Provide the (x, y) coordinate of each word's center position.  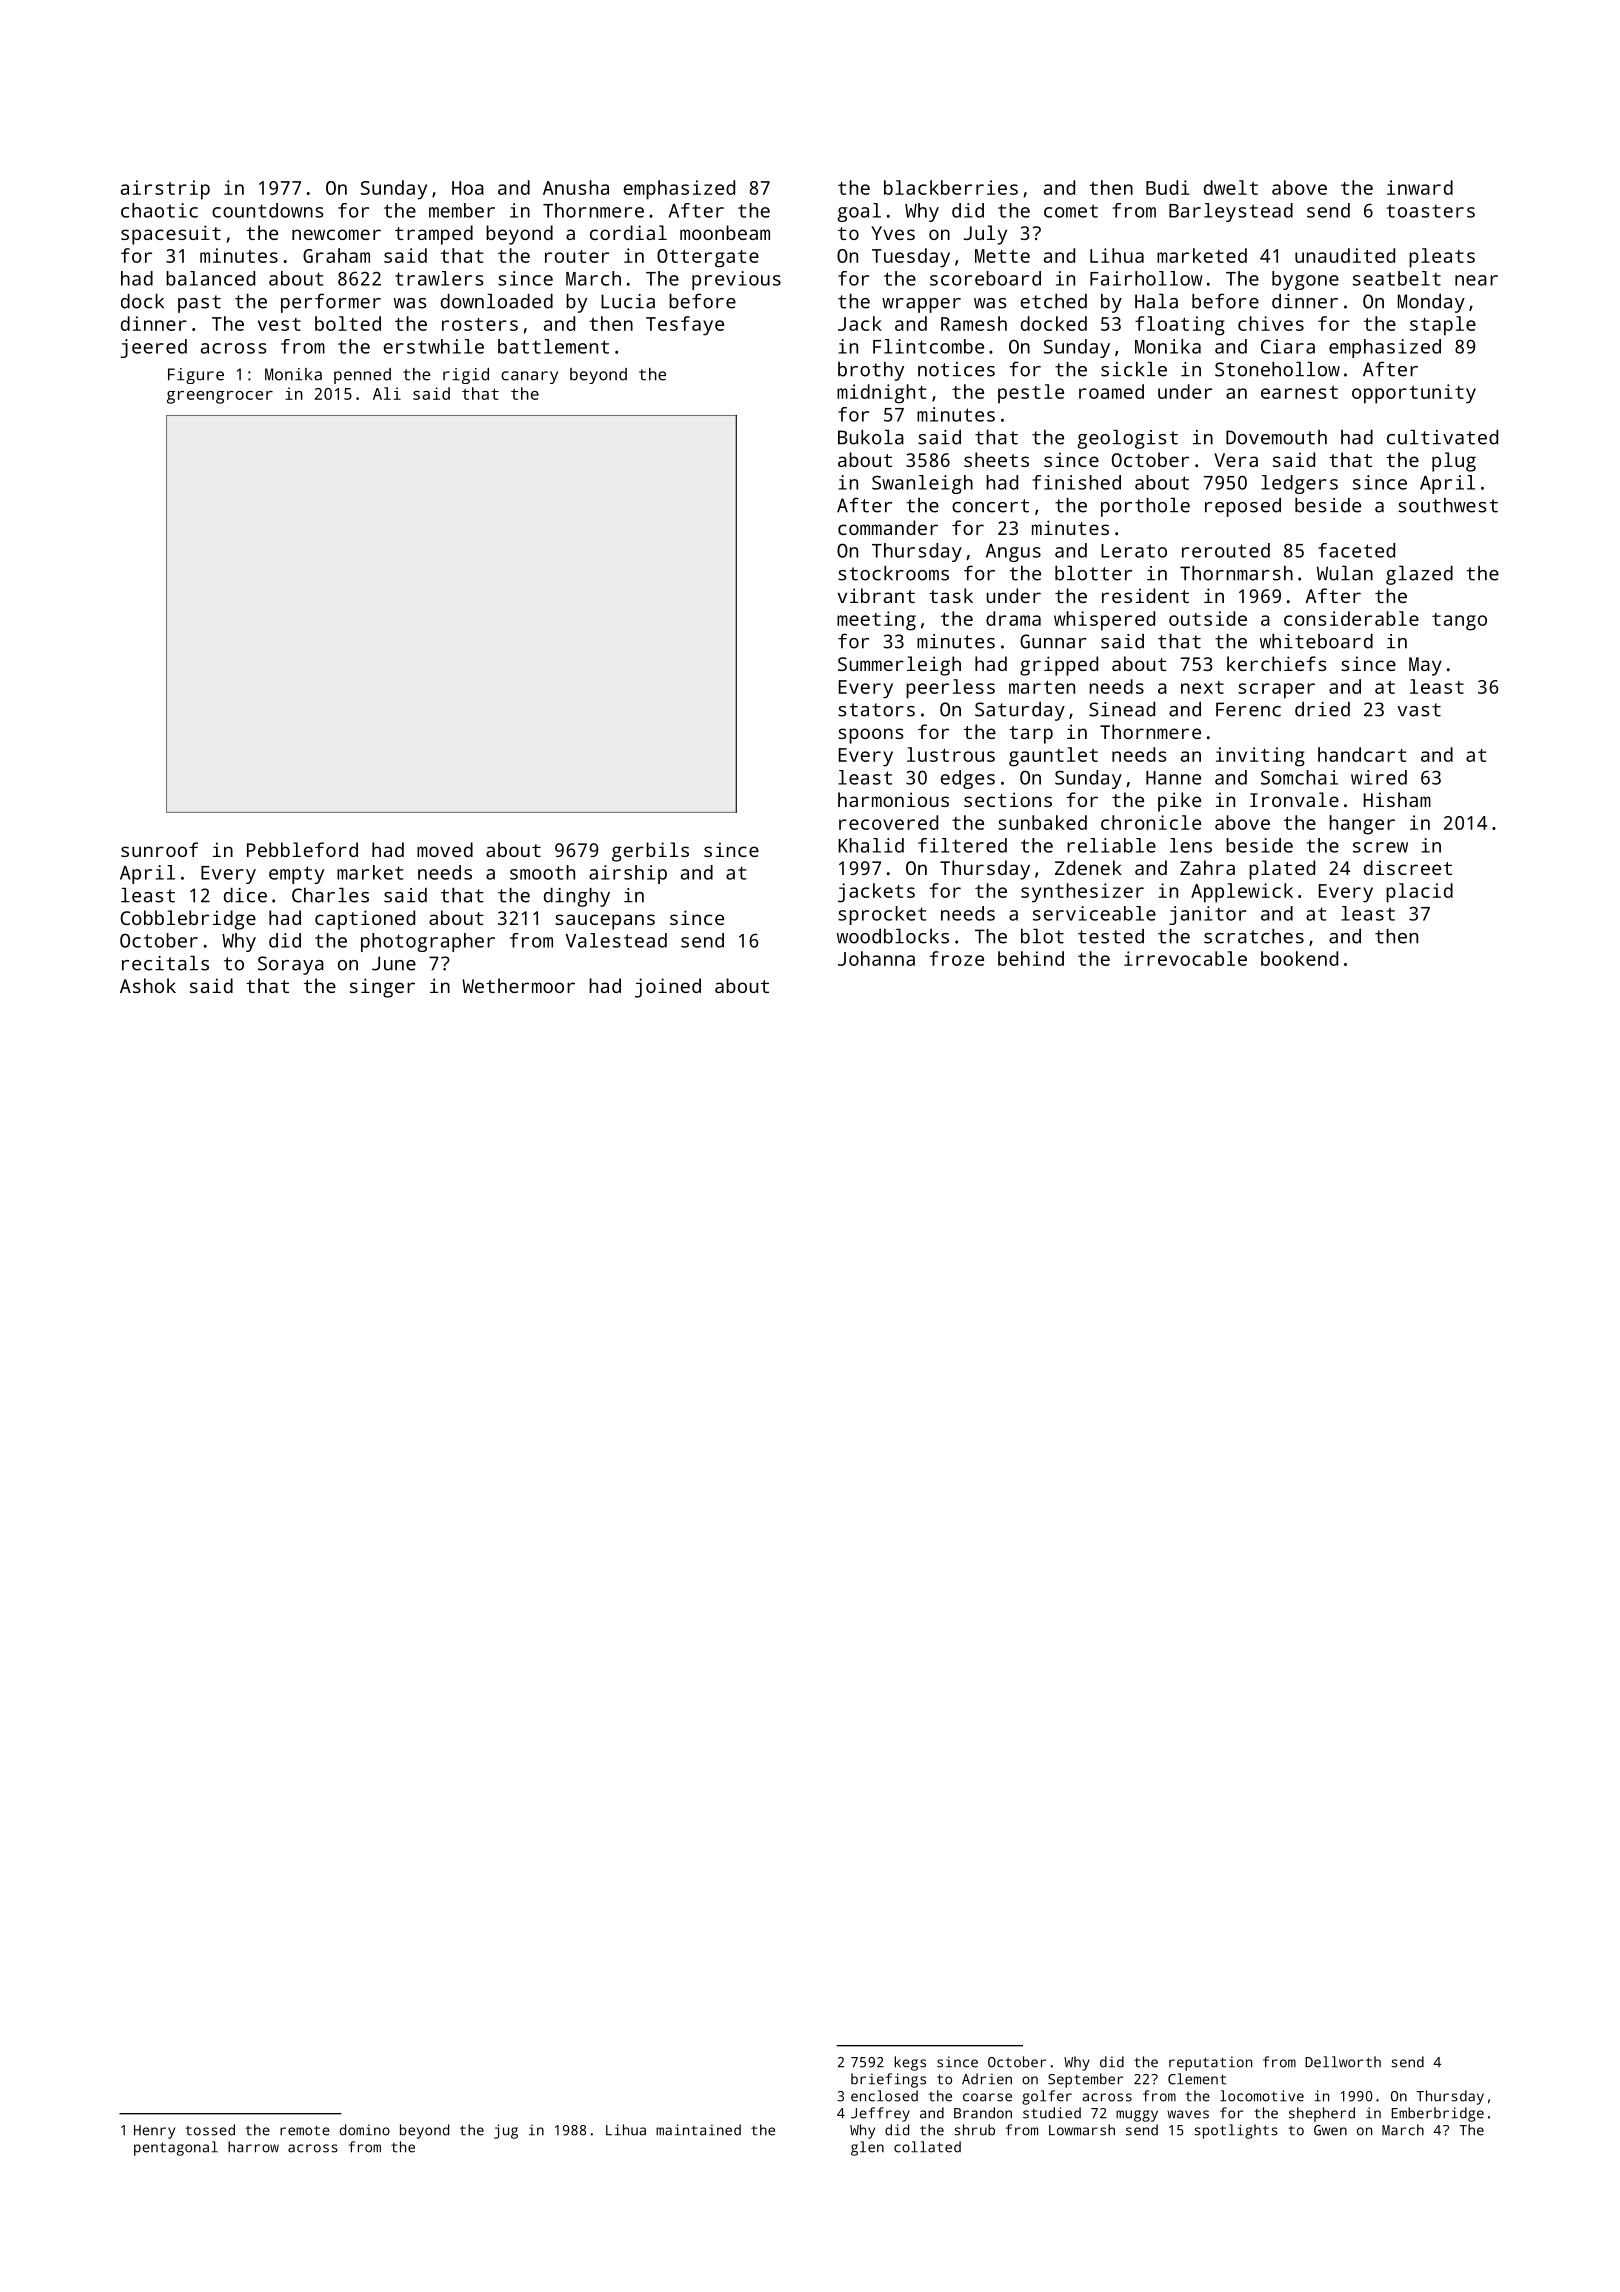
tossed (210, 2130)
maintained (698, 2130)
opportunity (1414, 394)
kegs (910, 2063)
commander (888, 527)
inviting (1260, 757)
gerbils (650, 852)
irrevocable (1185, 958)
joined (668, 988)
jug (506, 2131)
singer (382, 988)
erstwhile (434, 346)
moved (445, 849)
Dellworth (1343, 2062)
